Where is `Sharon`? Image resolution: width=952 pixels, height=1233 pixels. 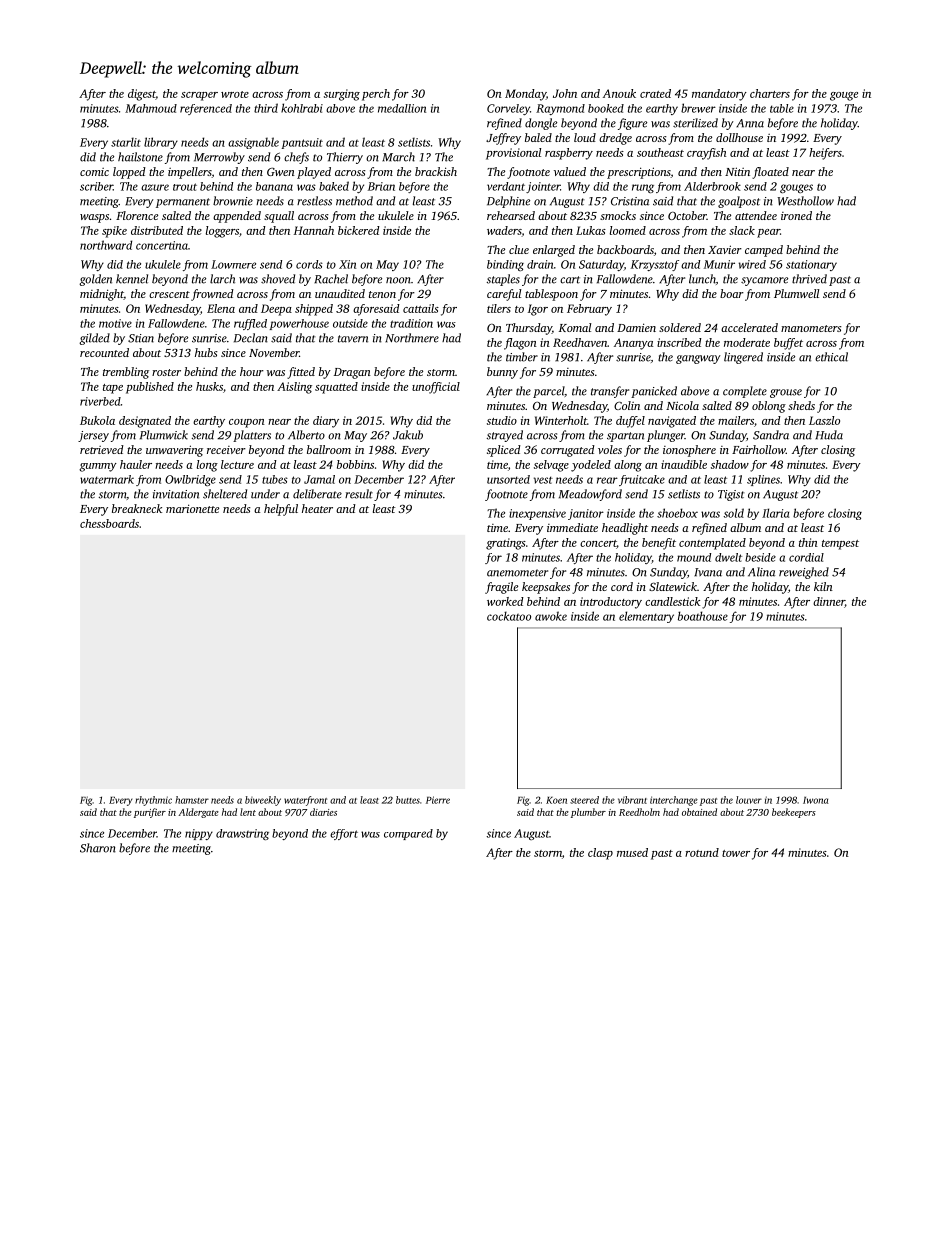 Sharon is located at coordinates (98, 848).
